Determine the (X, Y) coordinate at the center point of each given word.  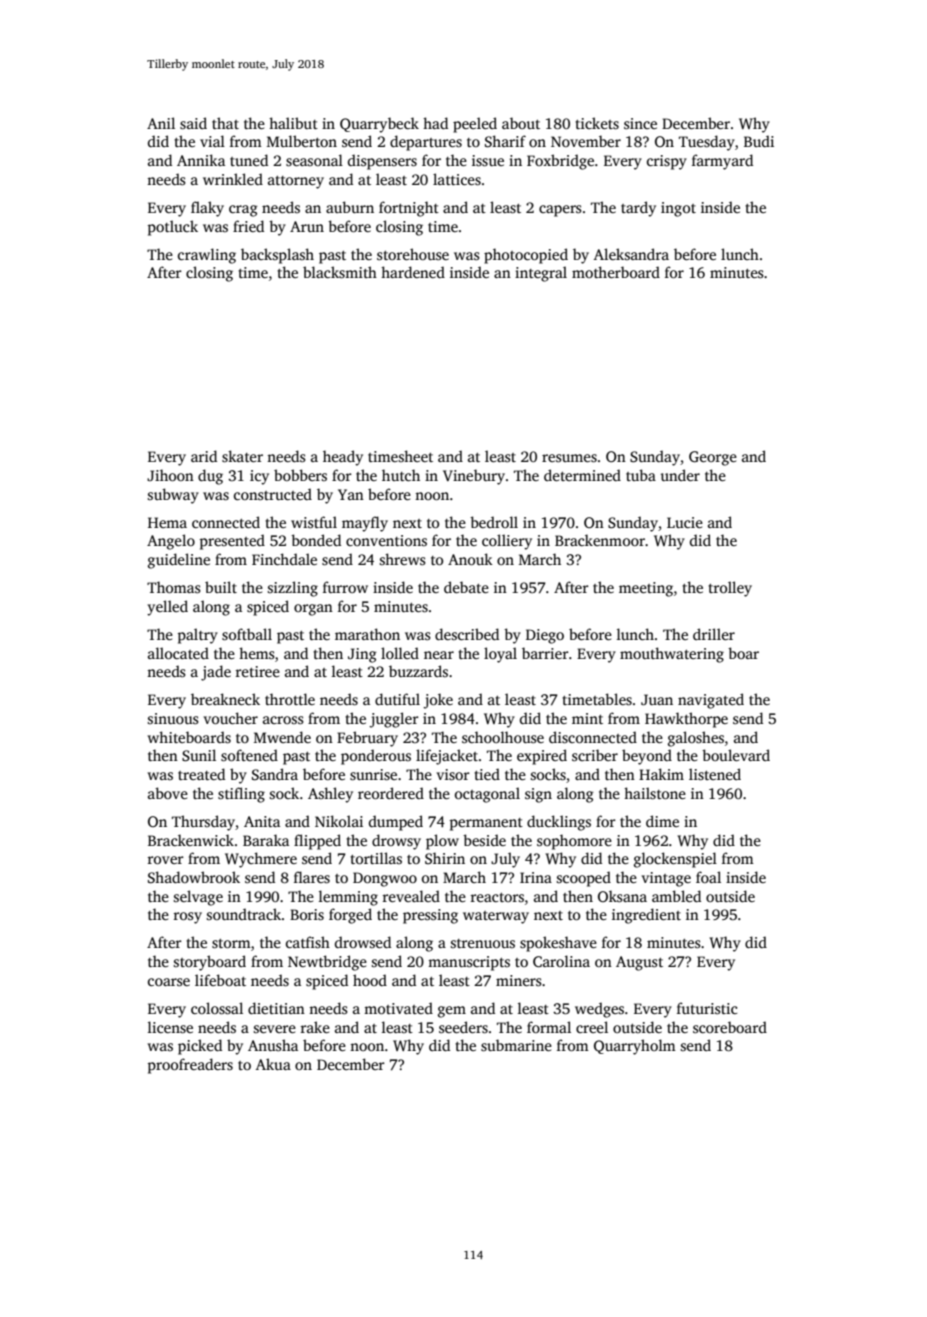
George (713, 458)
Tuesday (707, 143)
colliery (507, 542)
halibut (293, 123)
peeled (475, 125)
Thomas (174, 587)
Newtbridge (327, 963)
